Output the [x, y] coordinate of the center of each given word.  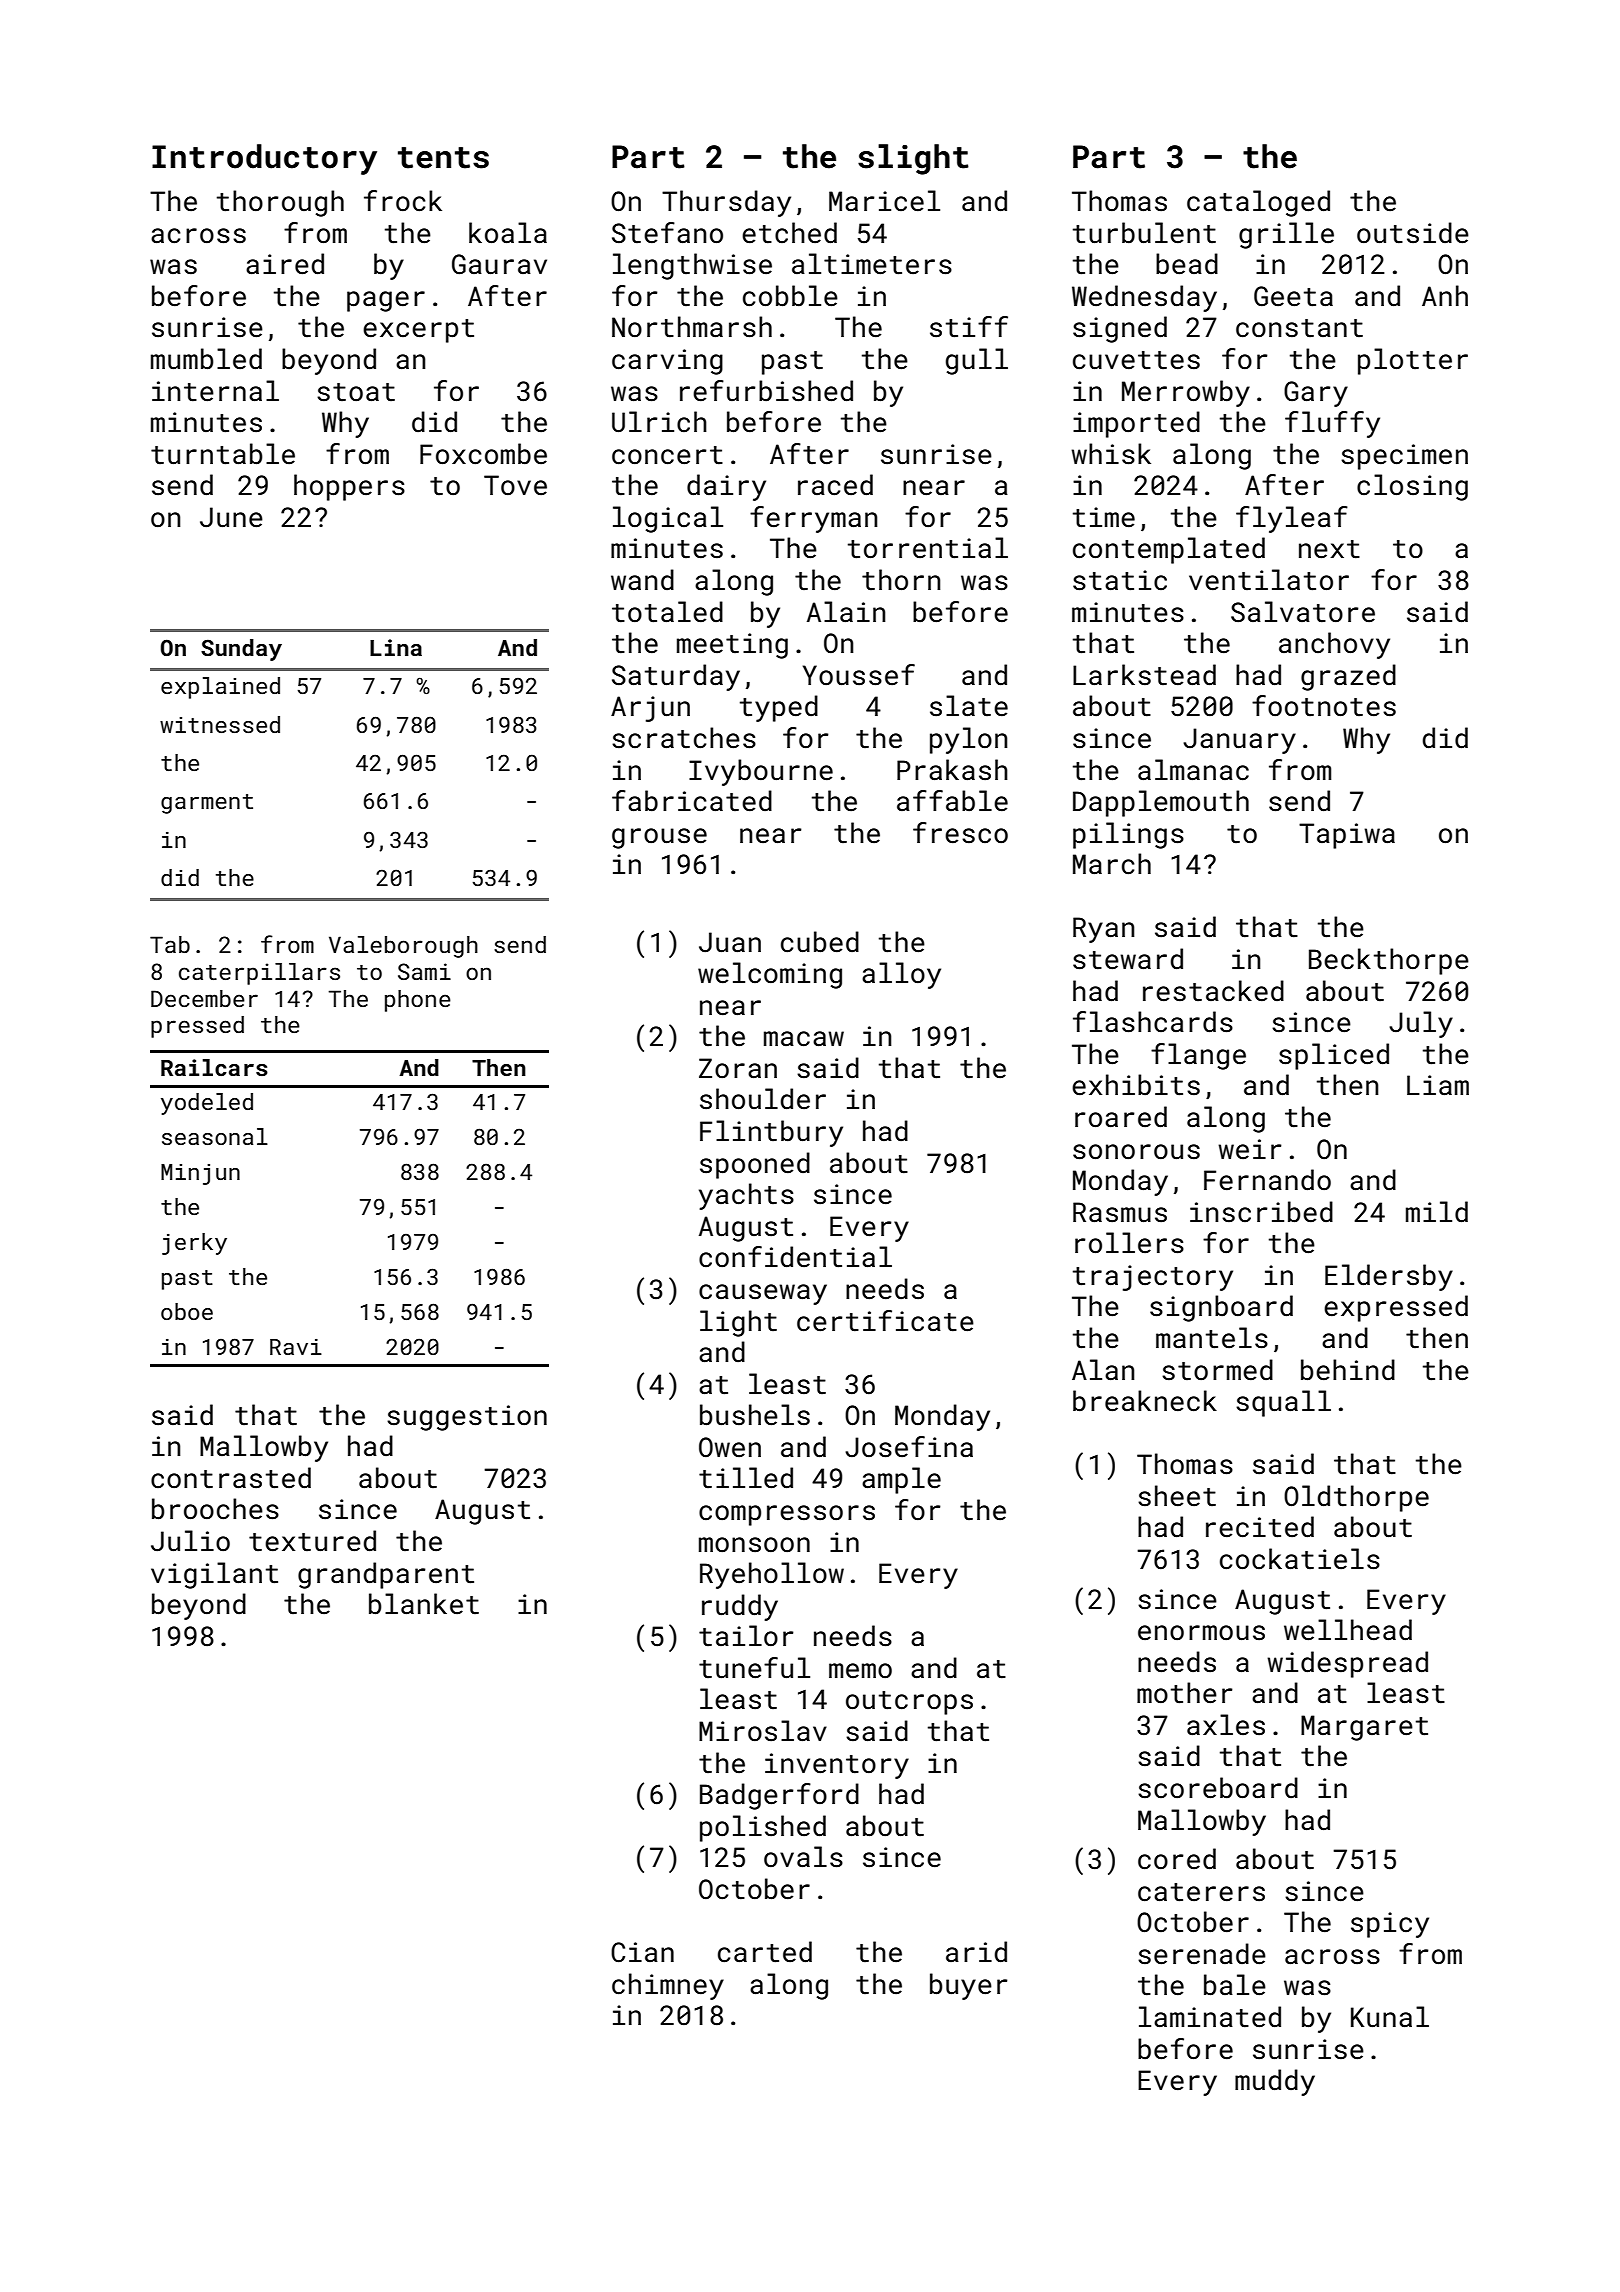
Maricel [884, 201]
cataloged [1258, 203]
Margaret [1364, 1728]
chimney [668, 1986]
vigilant [214, 1575]
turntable [223, 454]
